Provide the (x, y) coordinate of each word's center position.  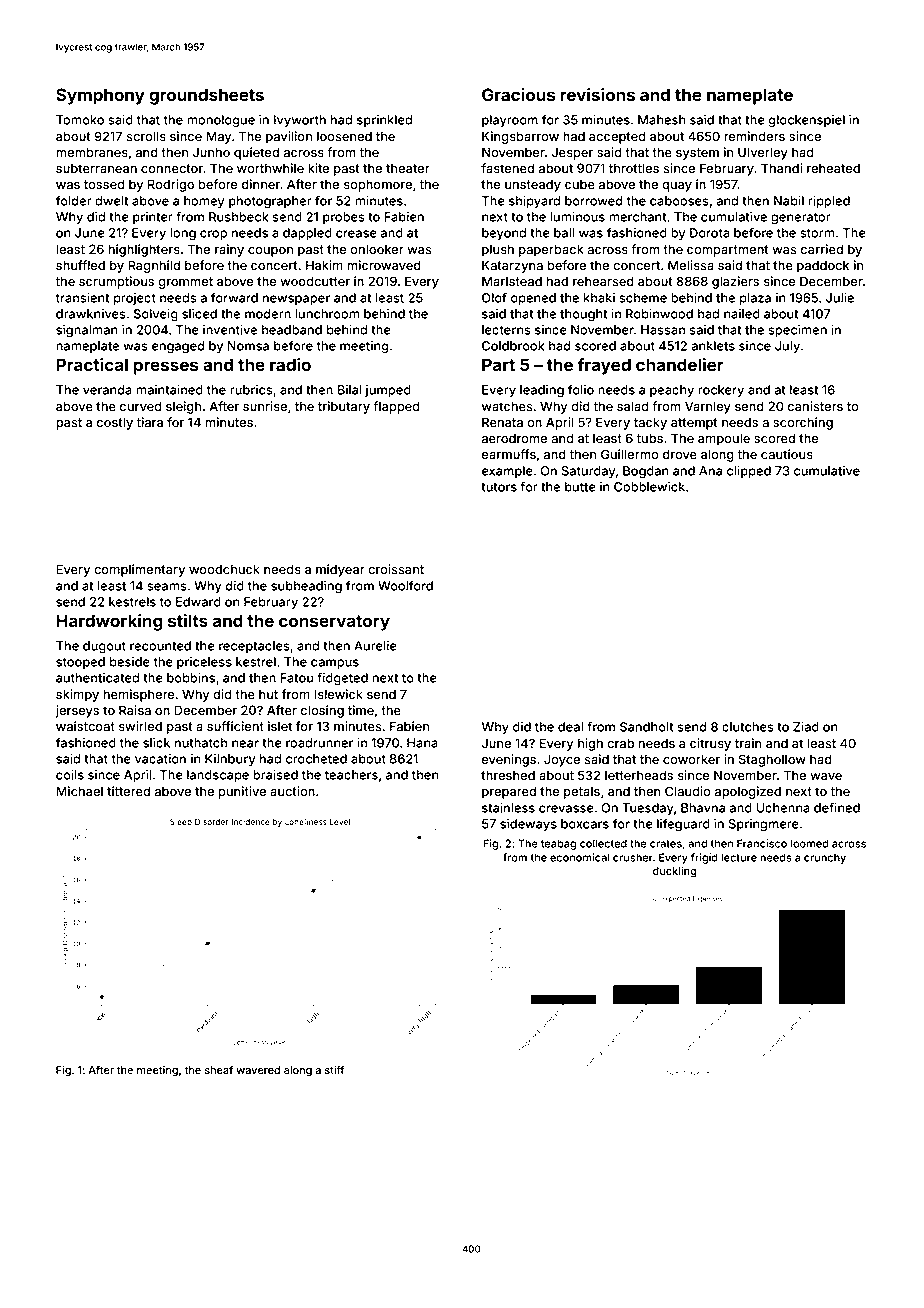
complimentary (139, 570)
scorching (803, 423)
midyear (340, 570)
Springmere (763, 825)
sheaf (219, 1069)
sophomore (378, 185)
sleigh (183, 407)
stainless (508, 808)
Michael (79, 791)
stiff (334, 1069)
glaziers (735, 282)
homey (204, 202)
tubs (650, 438)
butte (580, 487)
